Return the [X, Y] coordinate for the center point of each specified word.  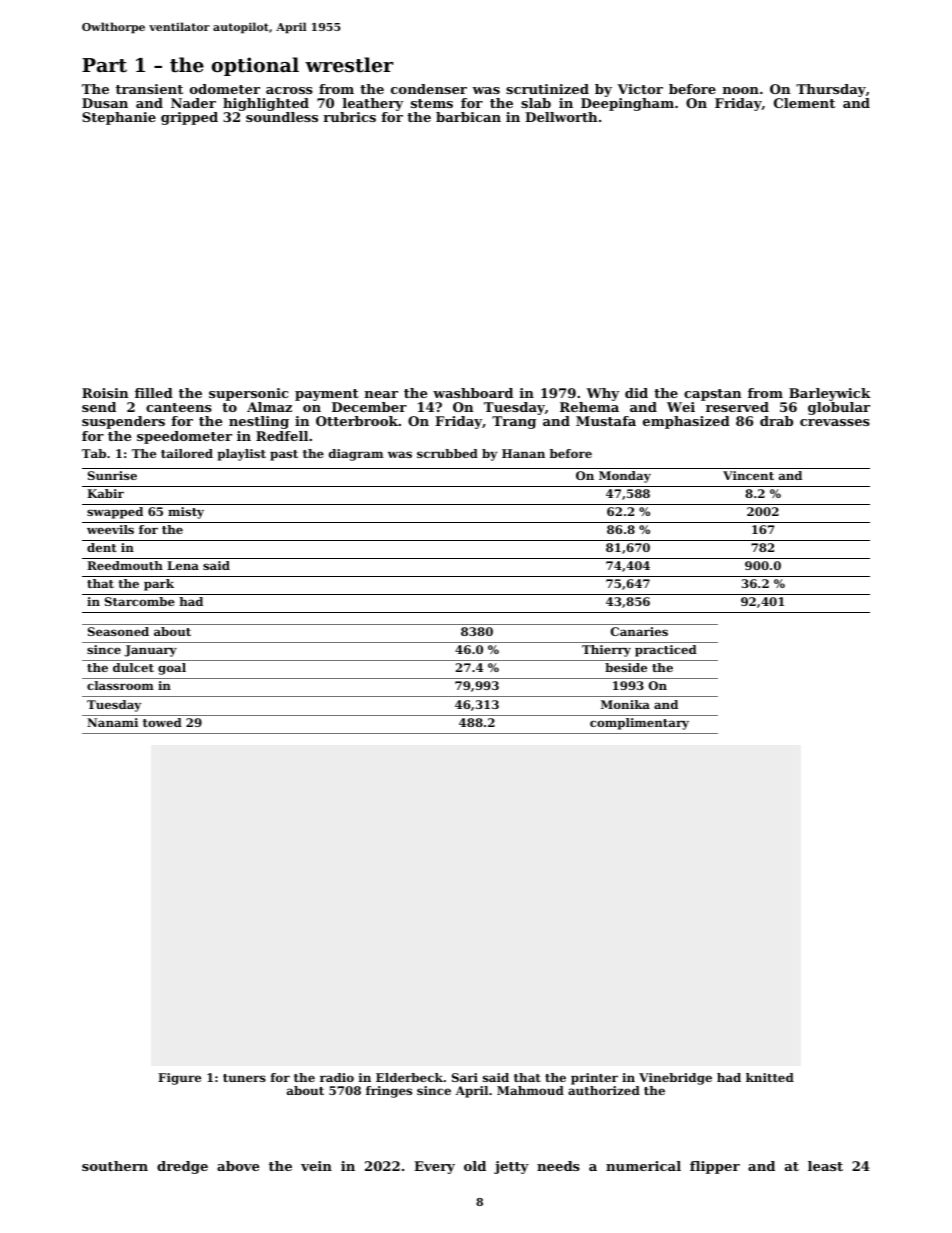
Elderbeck [409, 1077]
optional [255, 66]
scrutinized [547, 89]
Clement [804, 103]
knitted [770, 1077]
